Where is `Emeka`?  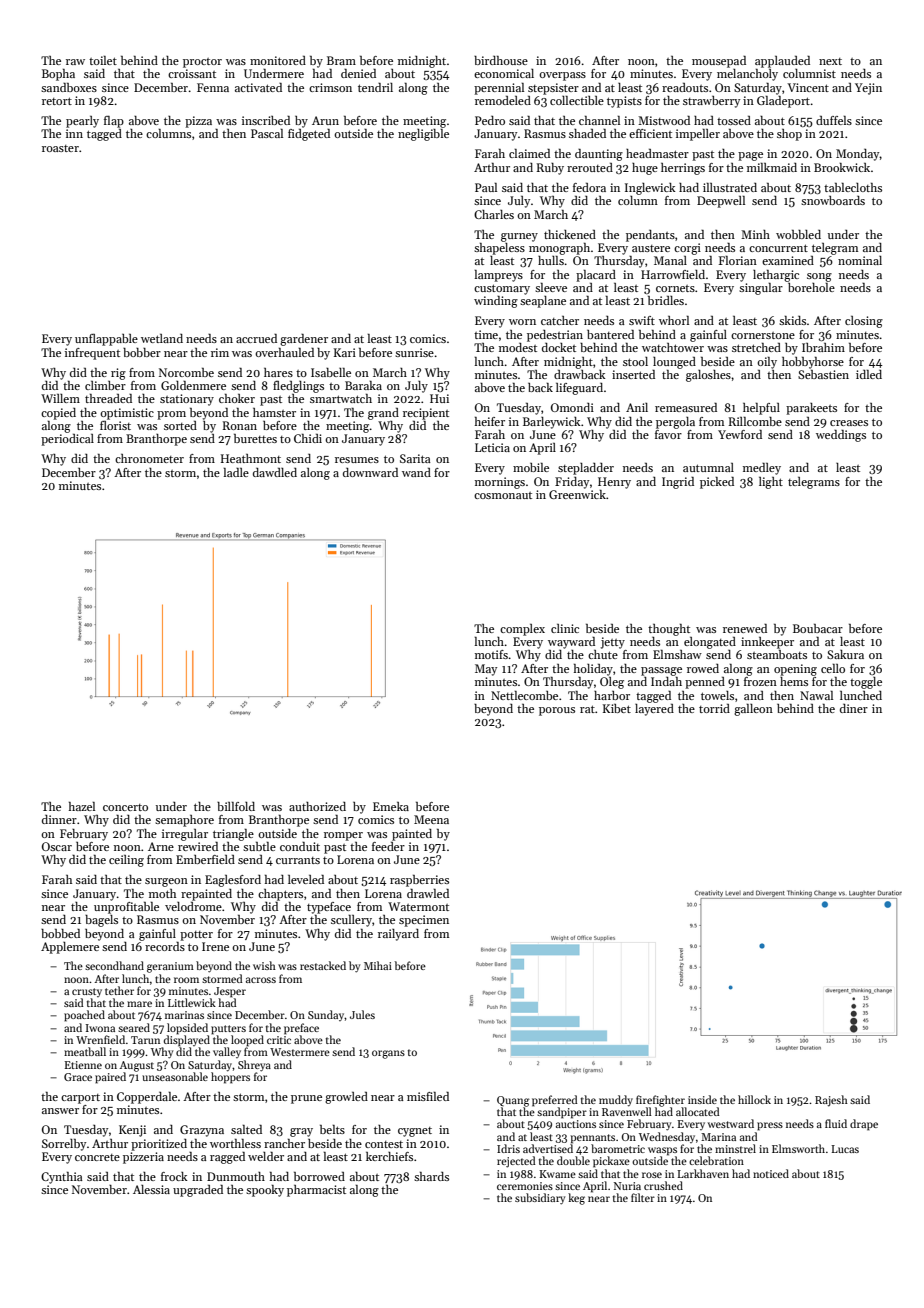 Emeka is located at coordinates (391, 806).
